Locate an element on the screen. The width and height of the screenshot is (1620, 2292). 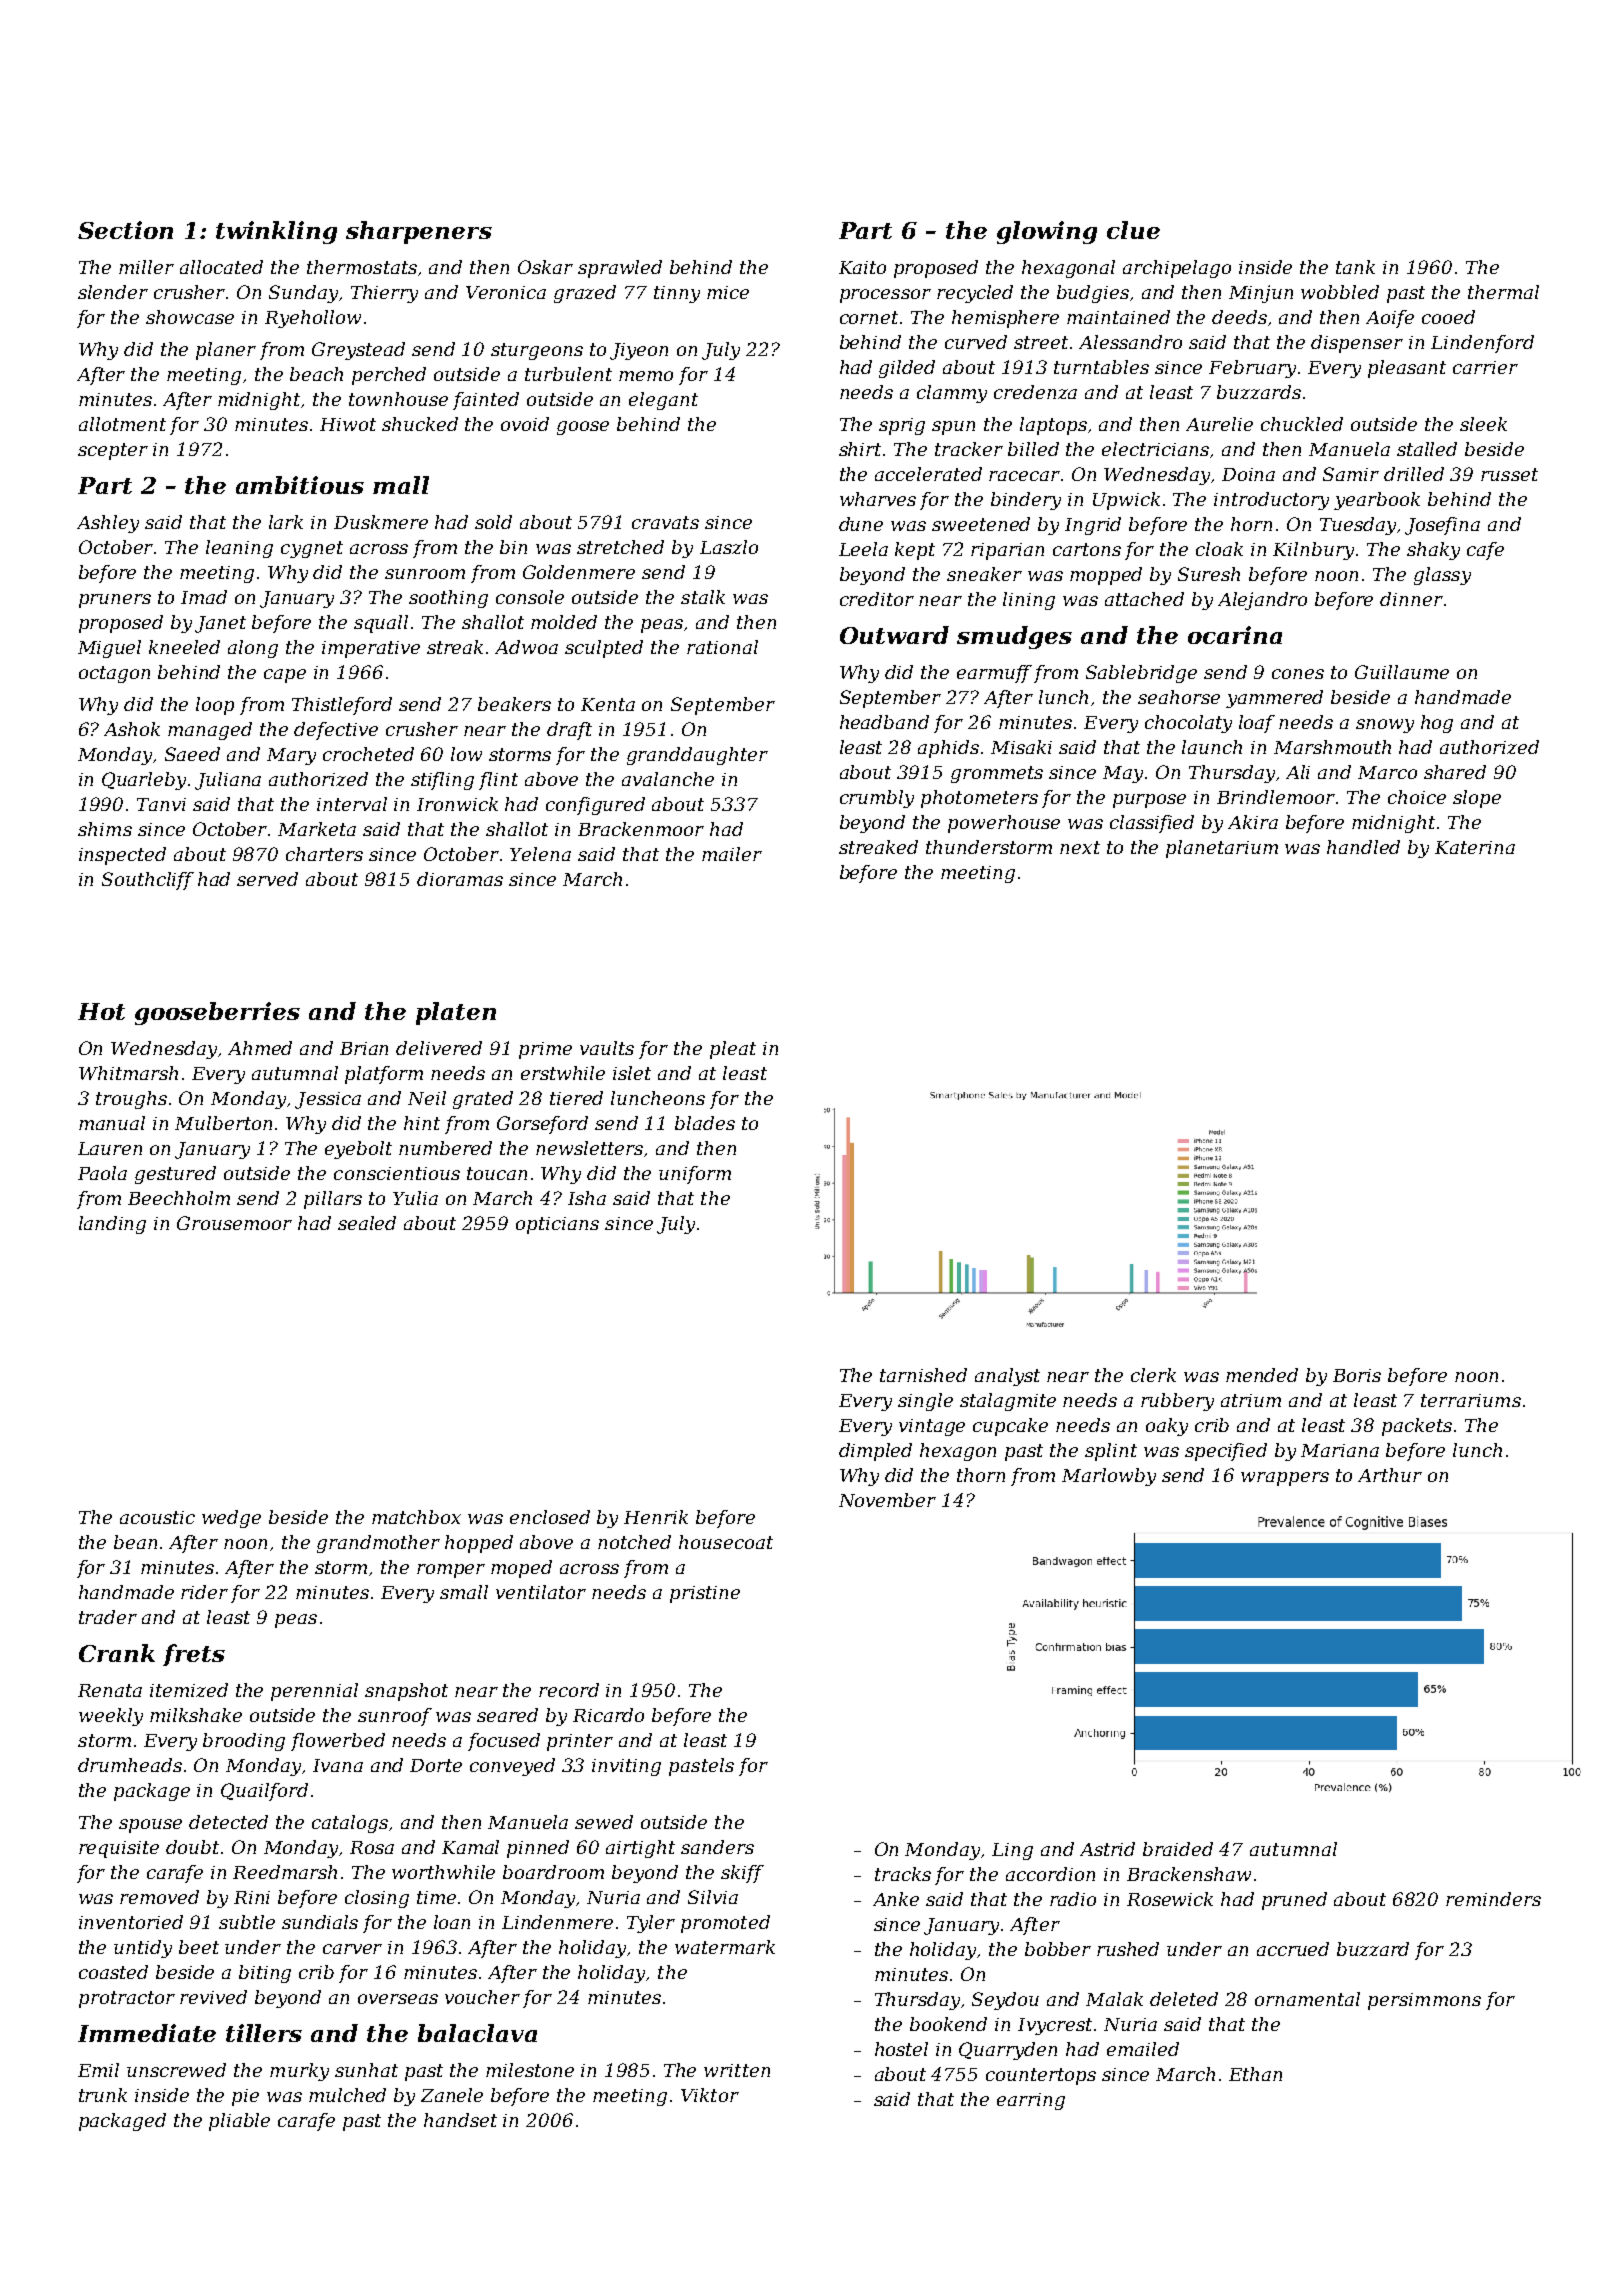
coasted is located at coordinates (113, 1972).
